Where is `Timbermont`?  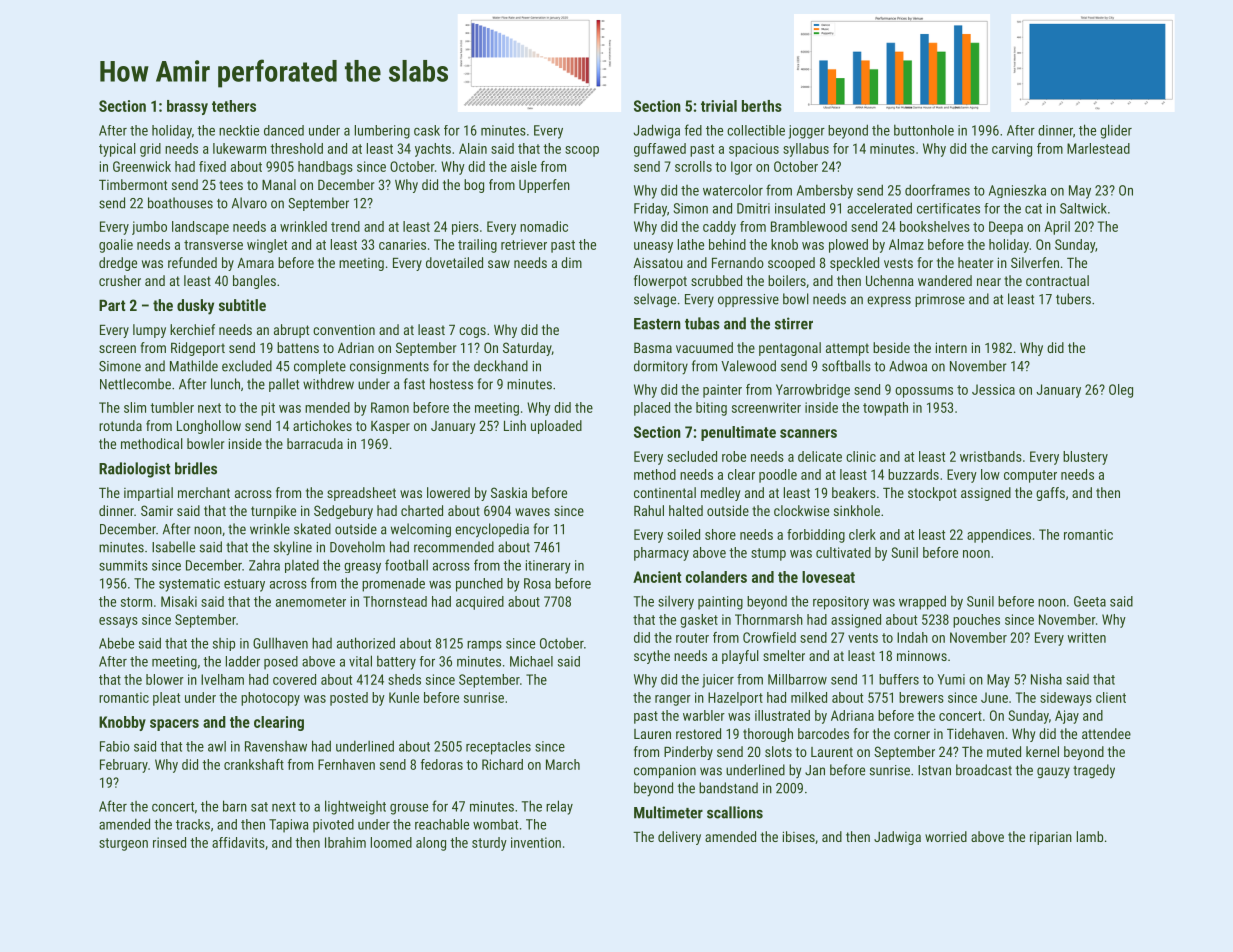 Timbermont is located at coordinates (133, 184).
